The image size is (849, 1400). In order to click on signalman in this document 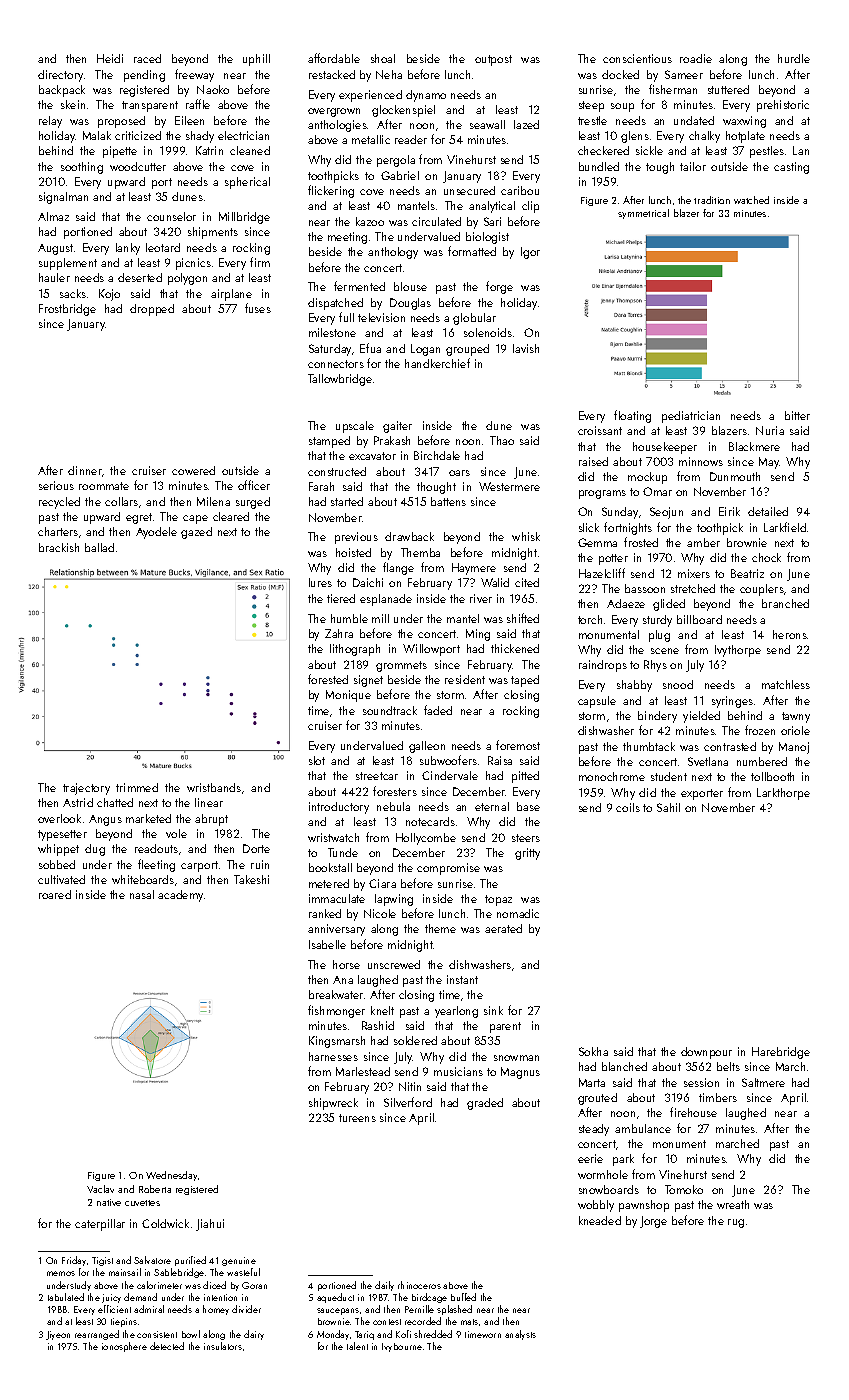, I will do `click(63, 198)`.
